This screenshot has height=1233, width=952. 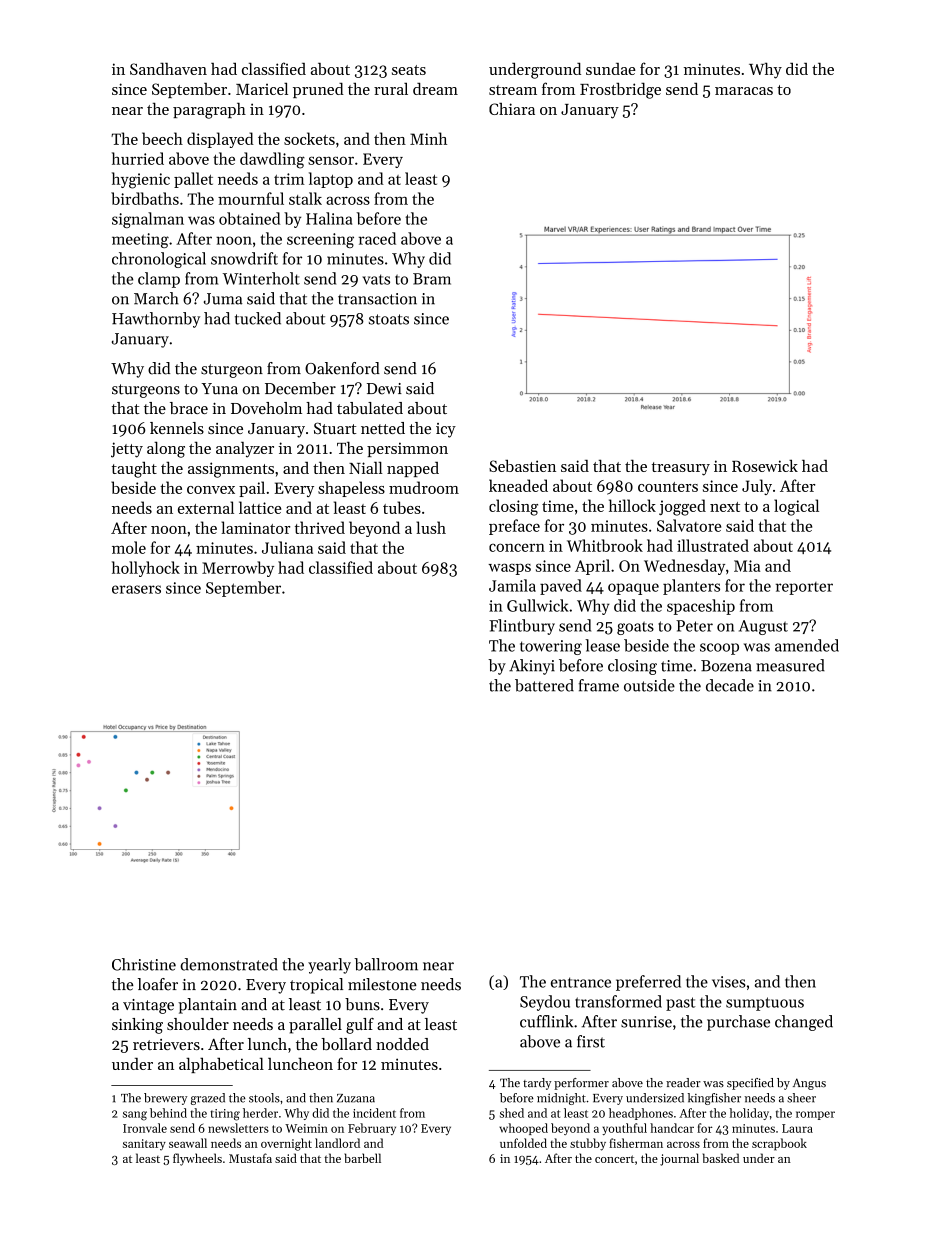 I want to click on loafer, so click(x=158, y=984).
